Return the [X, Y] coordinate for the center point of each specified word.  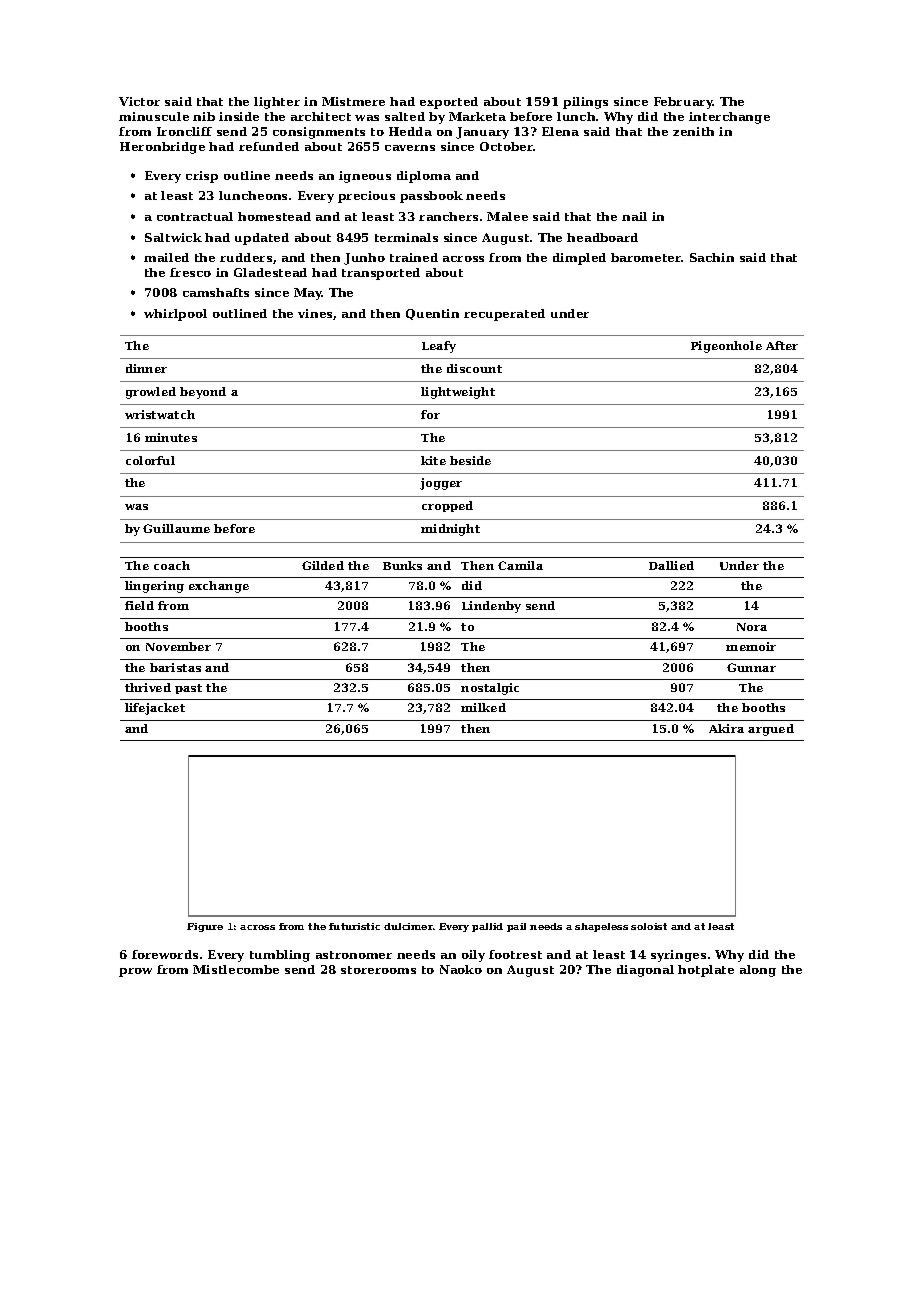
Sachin [712, 257]
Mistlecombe [236, 969]
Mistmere [353, 101]
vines [315, 313]
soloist [649, 926]
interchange [729, 118]
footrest [515, 954]
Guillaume [176, 528]
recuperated [504, 315]
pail [516, 927]
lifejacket [155, 709]
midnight [450, 530]
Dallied [671, 565]
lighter [277, 103]
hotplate [706, 971]
